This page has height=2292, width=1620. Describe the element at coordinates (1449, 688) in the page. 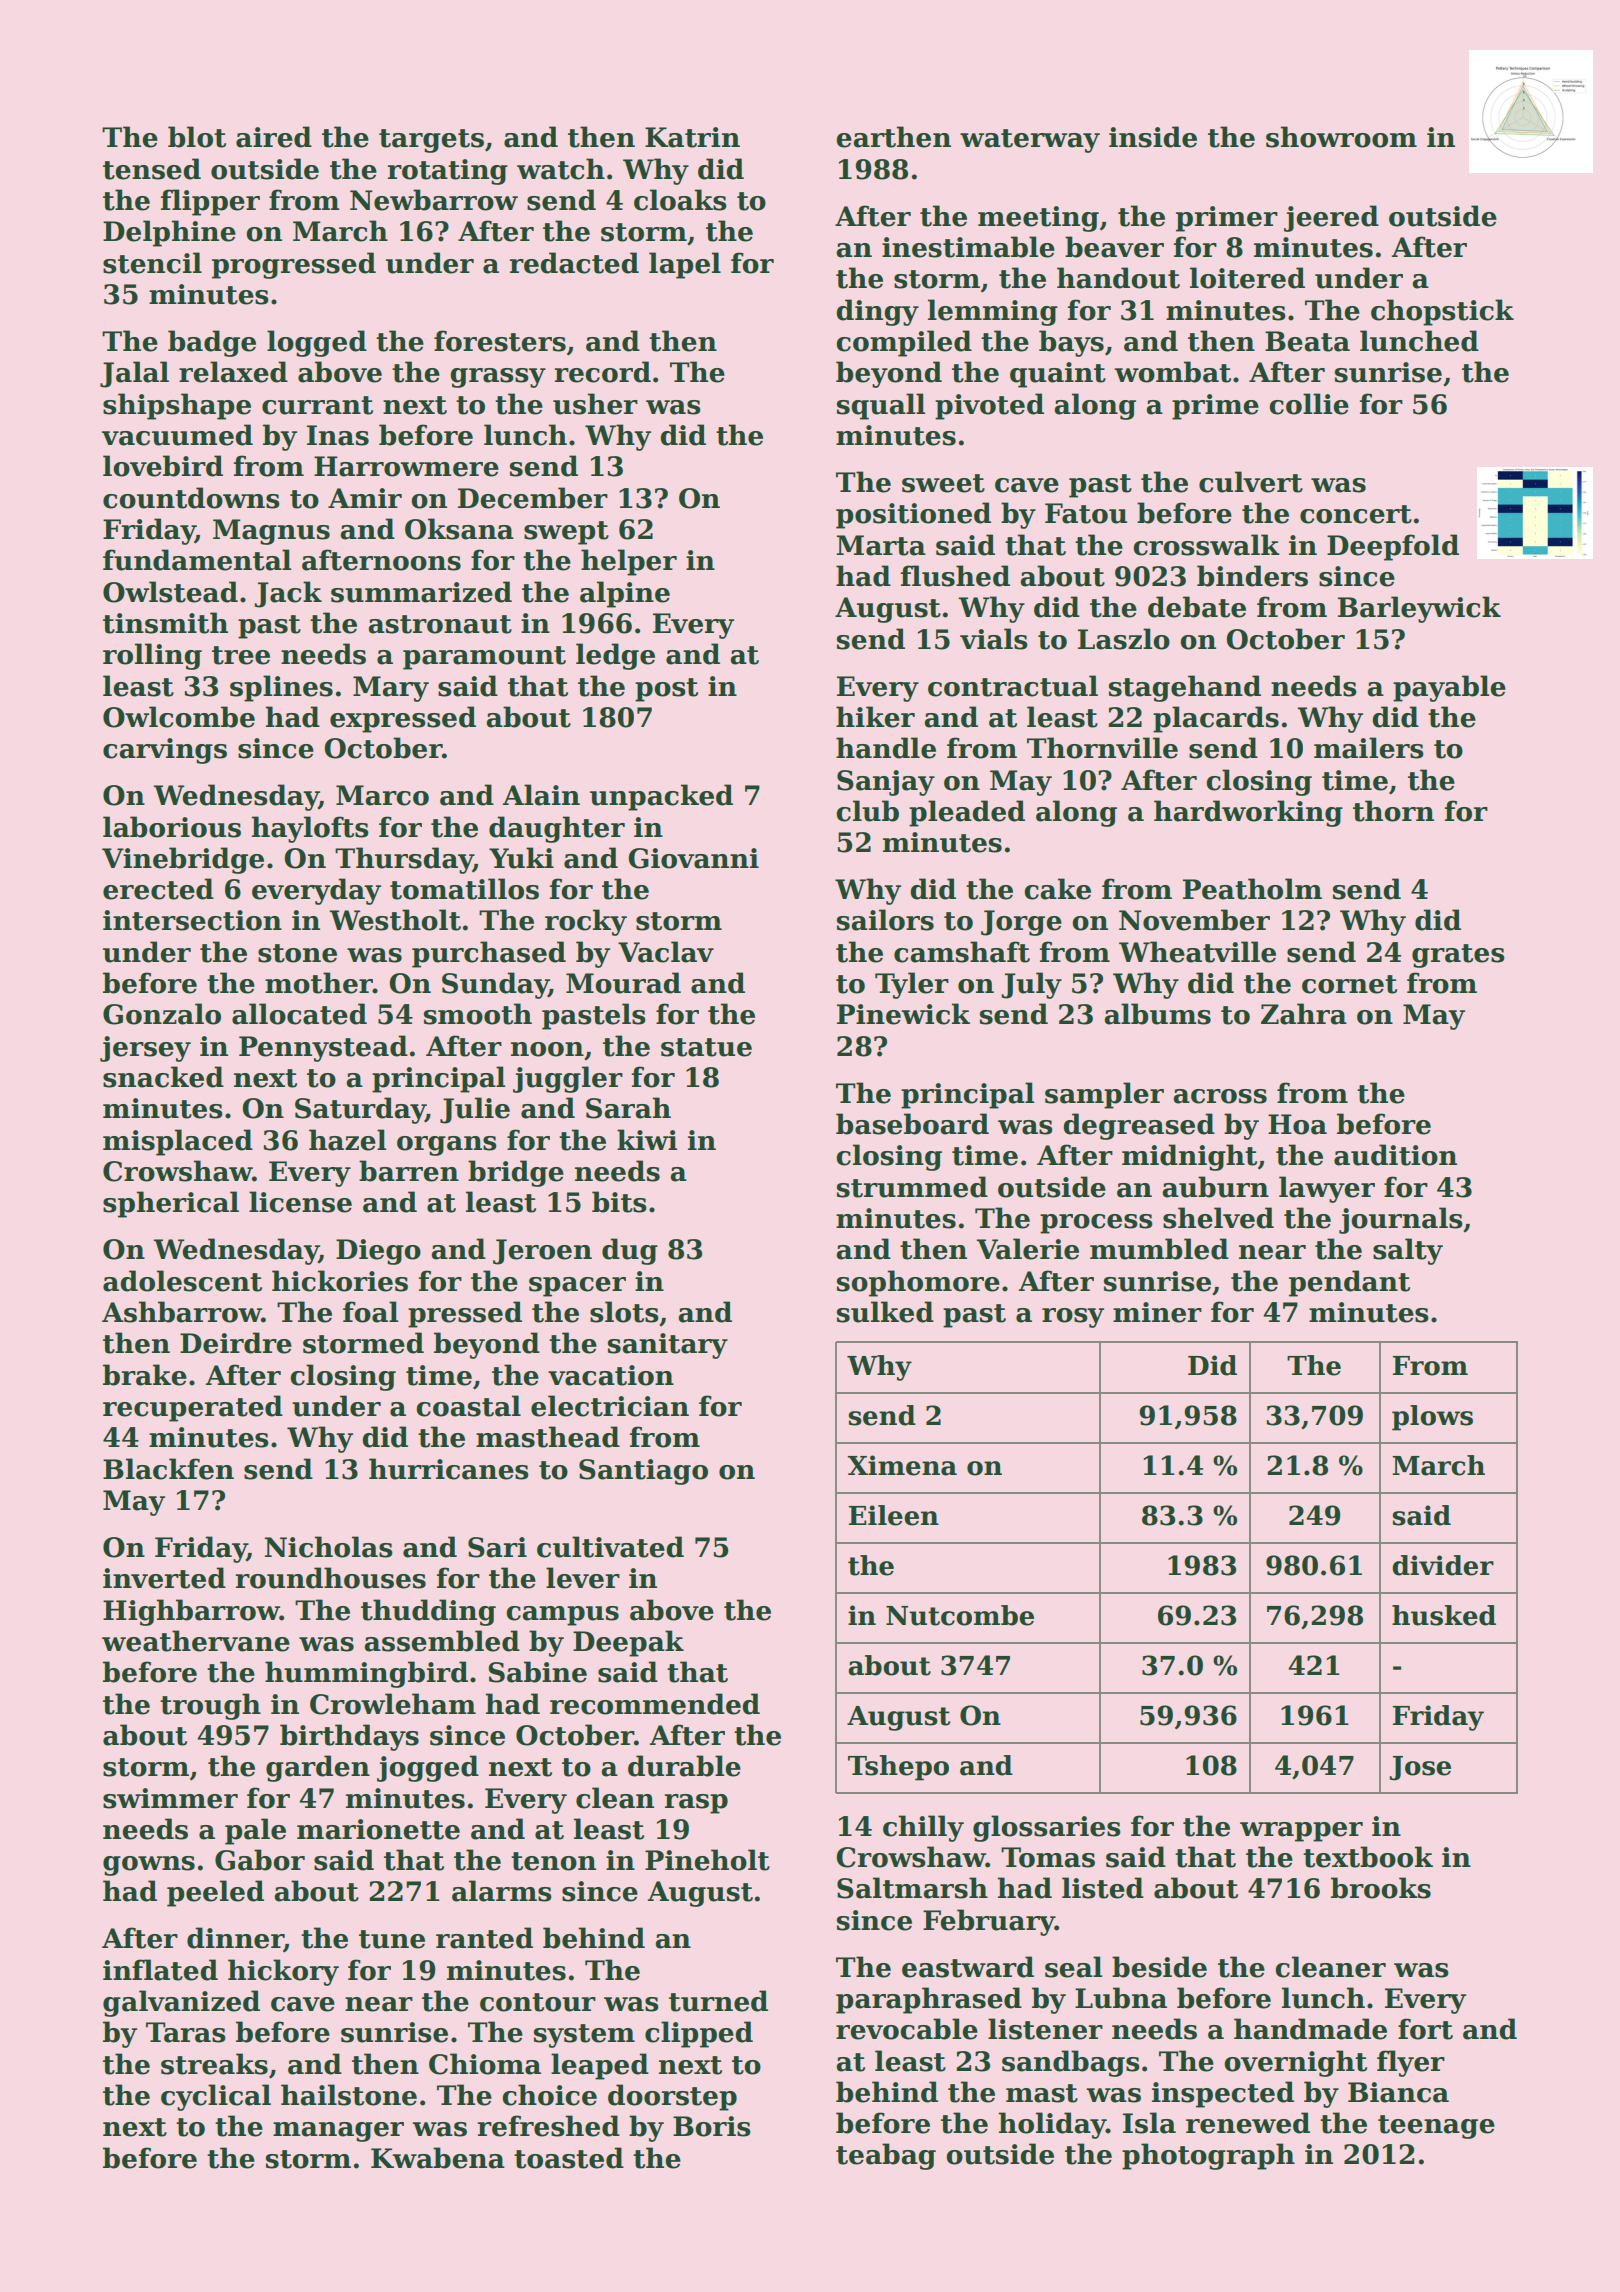

I see `payable` at that location.
